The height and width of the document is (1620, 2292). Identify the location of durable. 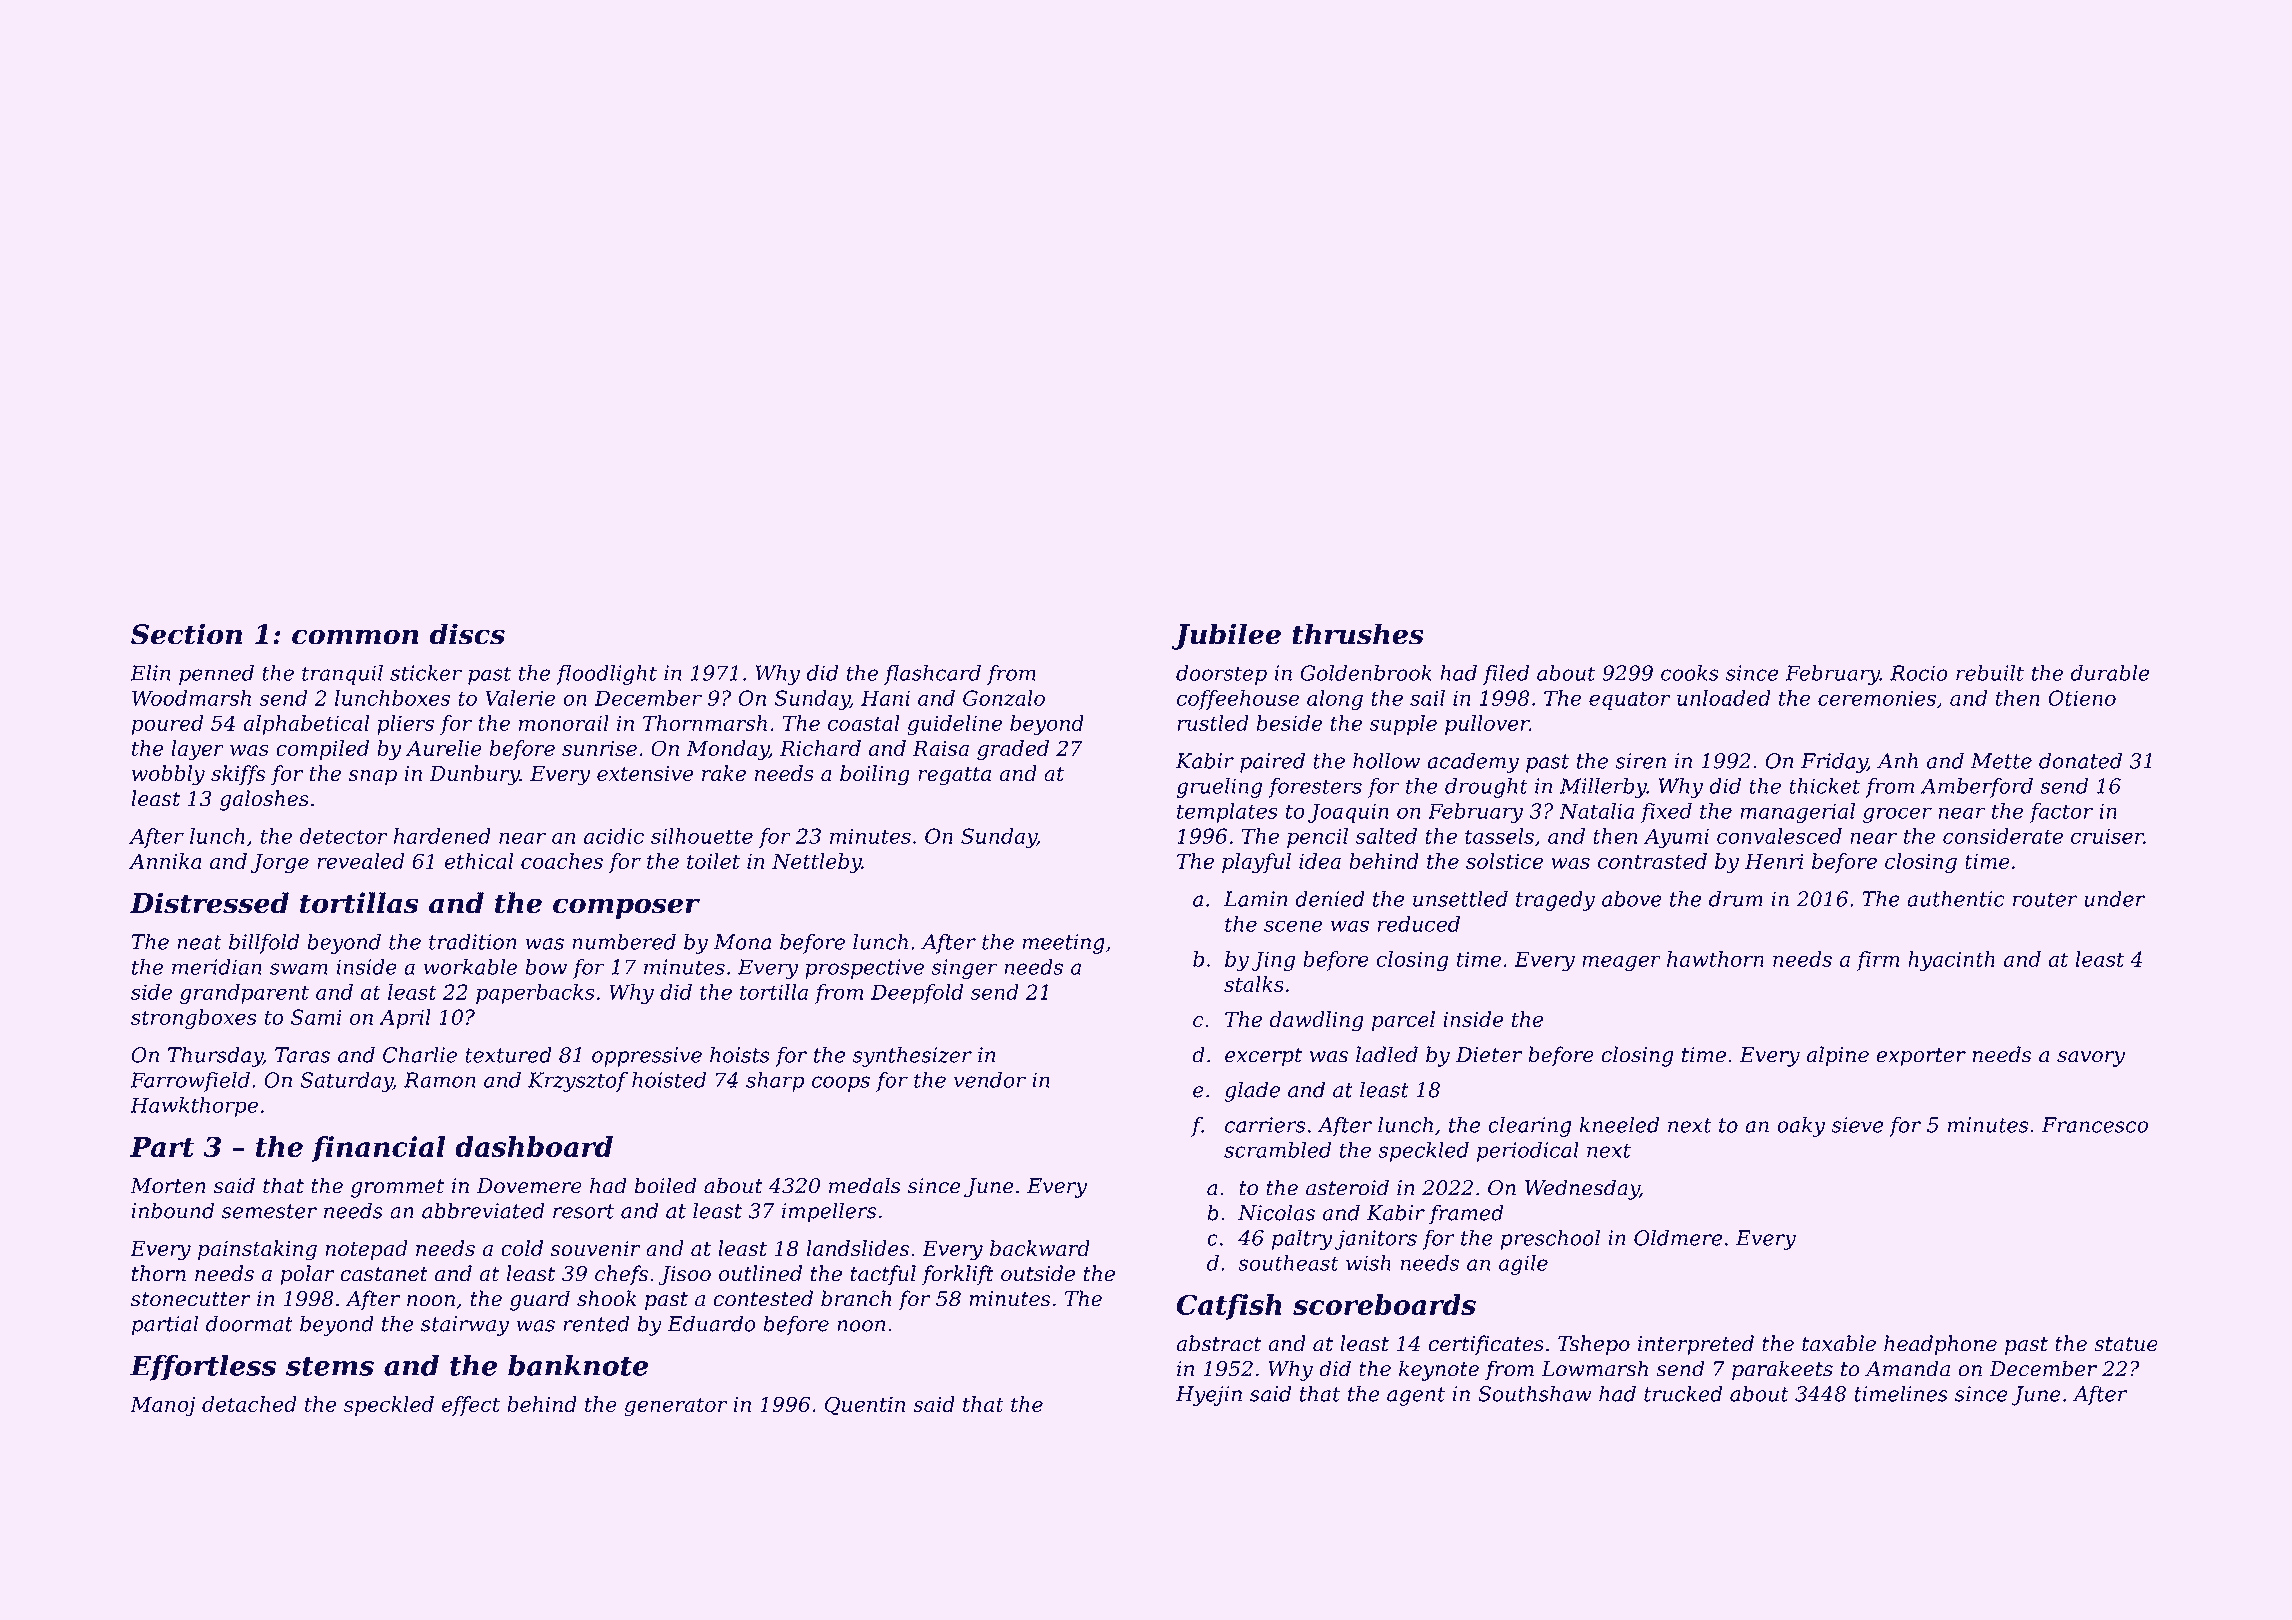
(2110, 673).
